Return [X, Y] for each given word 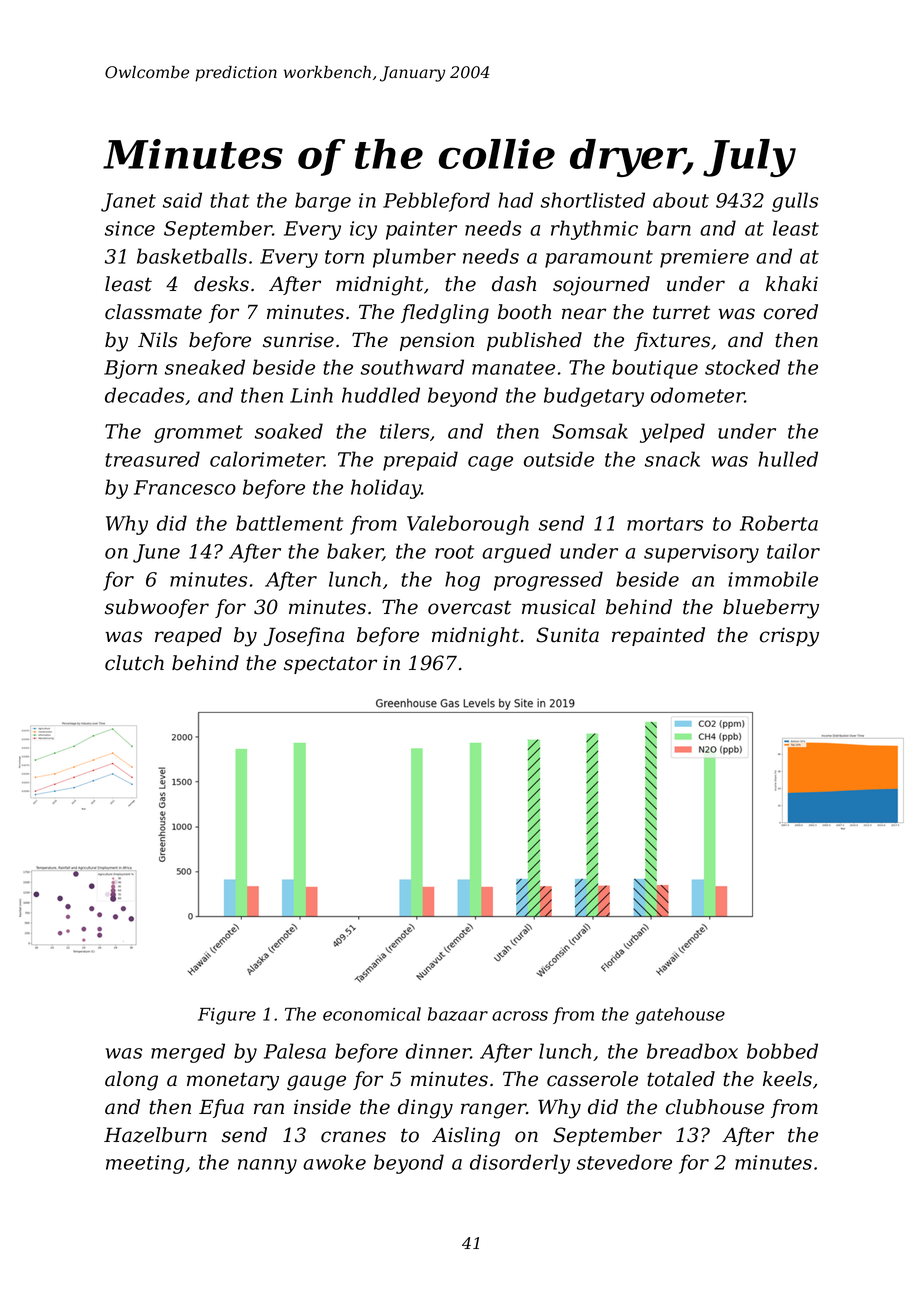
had [515, 200]
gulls [795, 202]
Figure [227, 1016]
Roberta [779, 523]
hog [462, 581]
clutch [134, 663]
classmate [153, 312]
